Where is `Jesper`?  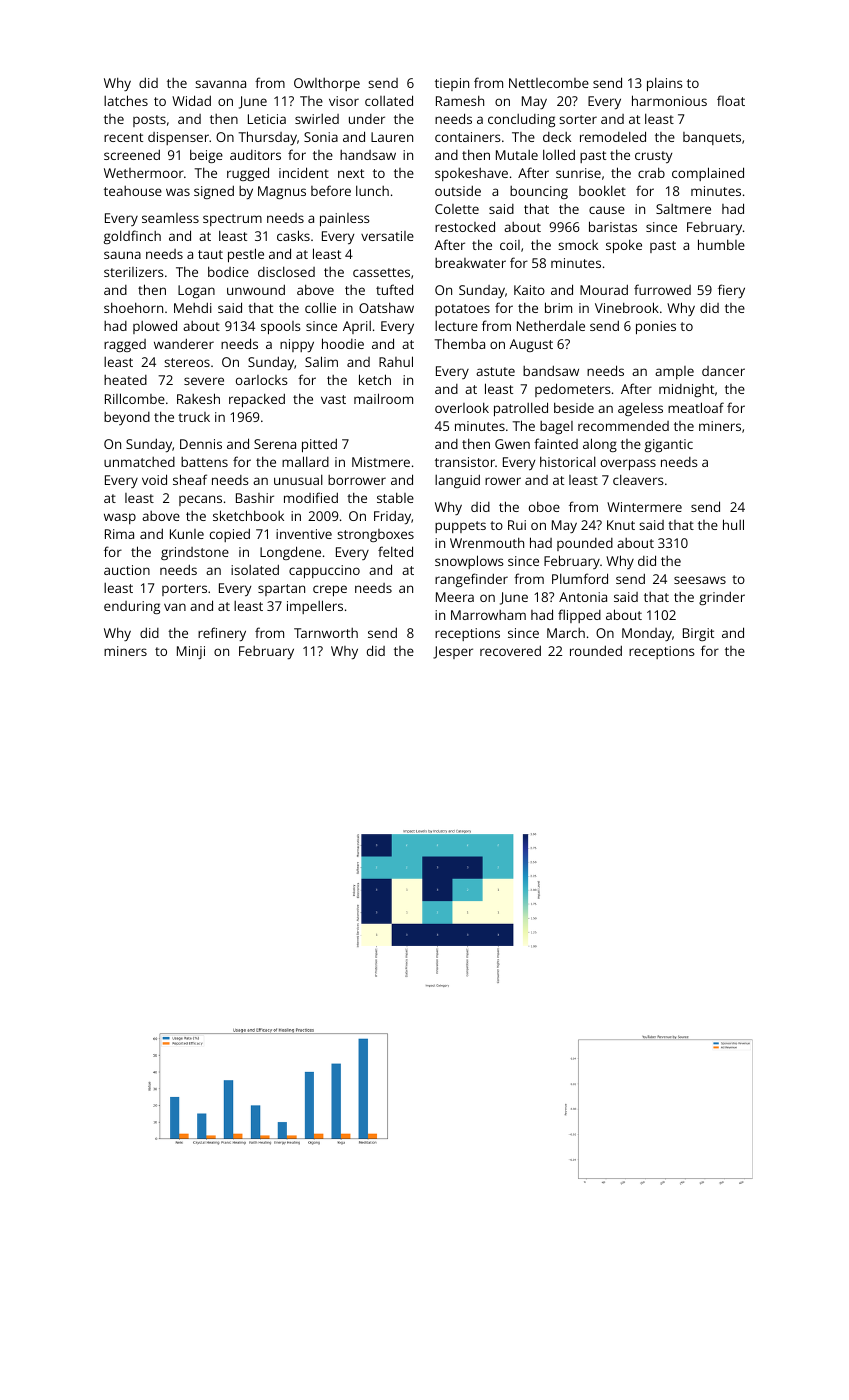 Jesper is located at coordinates (453, 652).
